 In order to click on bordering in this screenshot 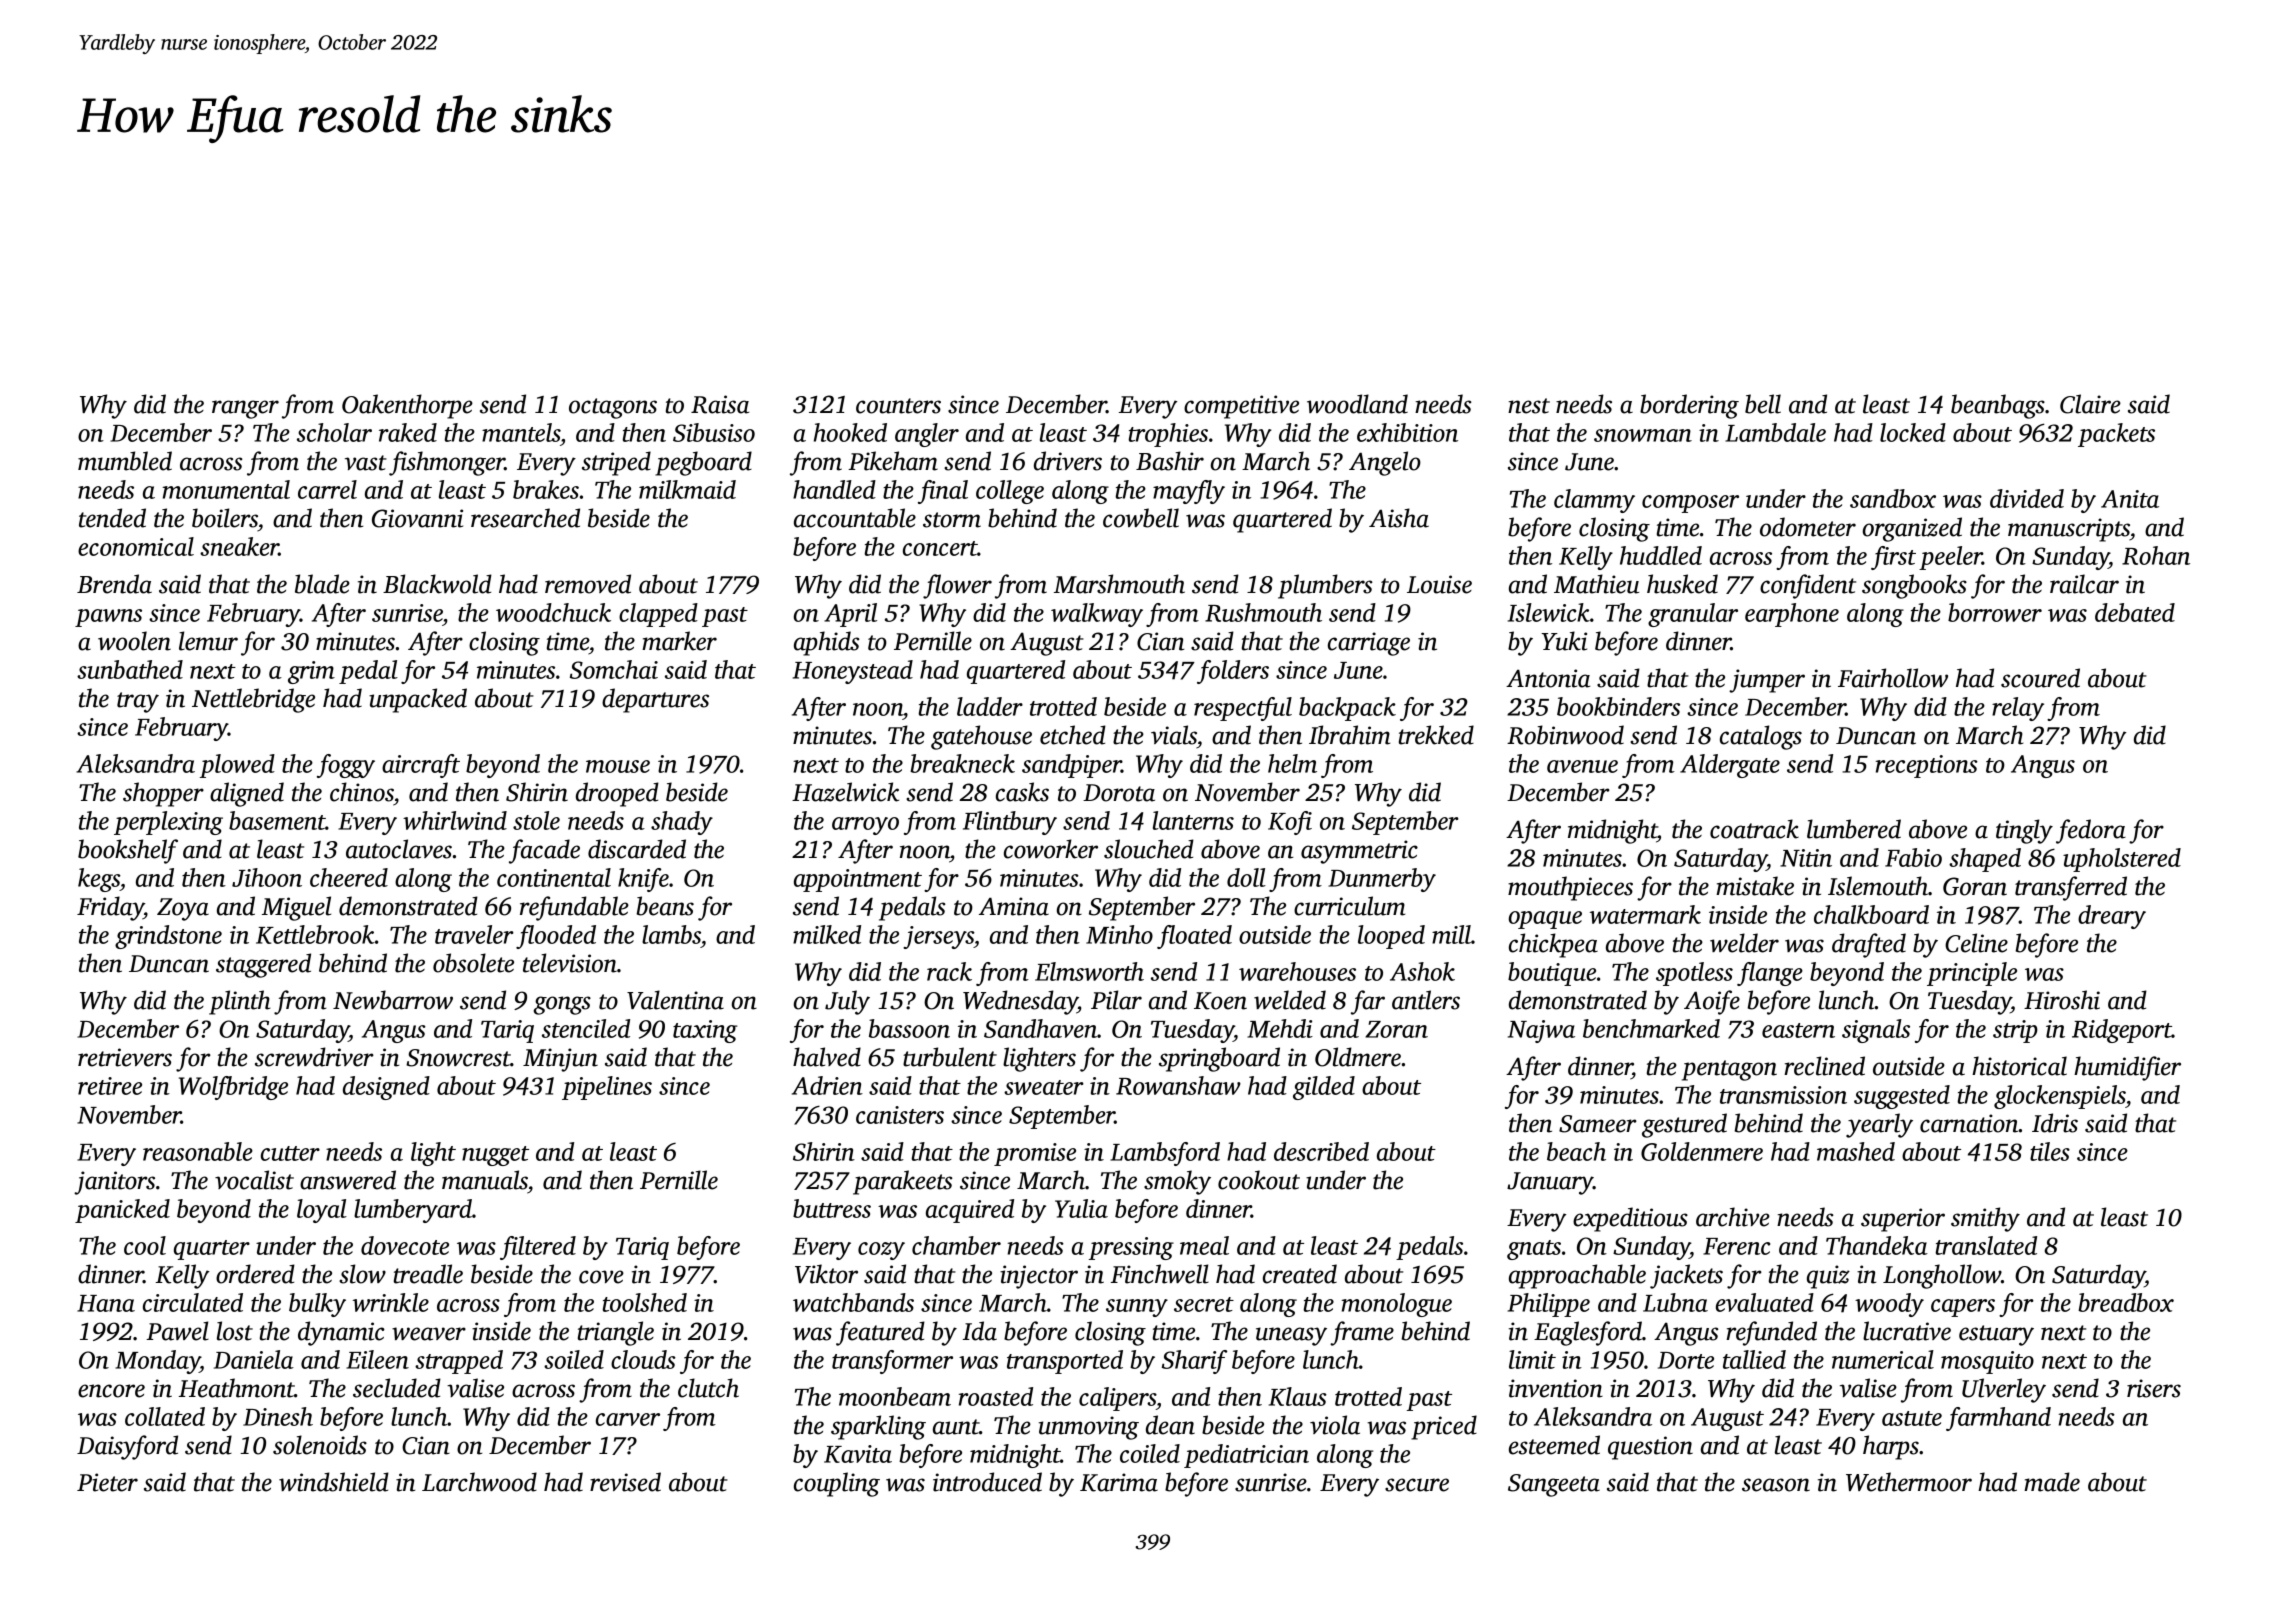, I will do `click(1689, 406)`.
